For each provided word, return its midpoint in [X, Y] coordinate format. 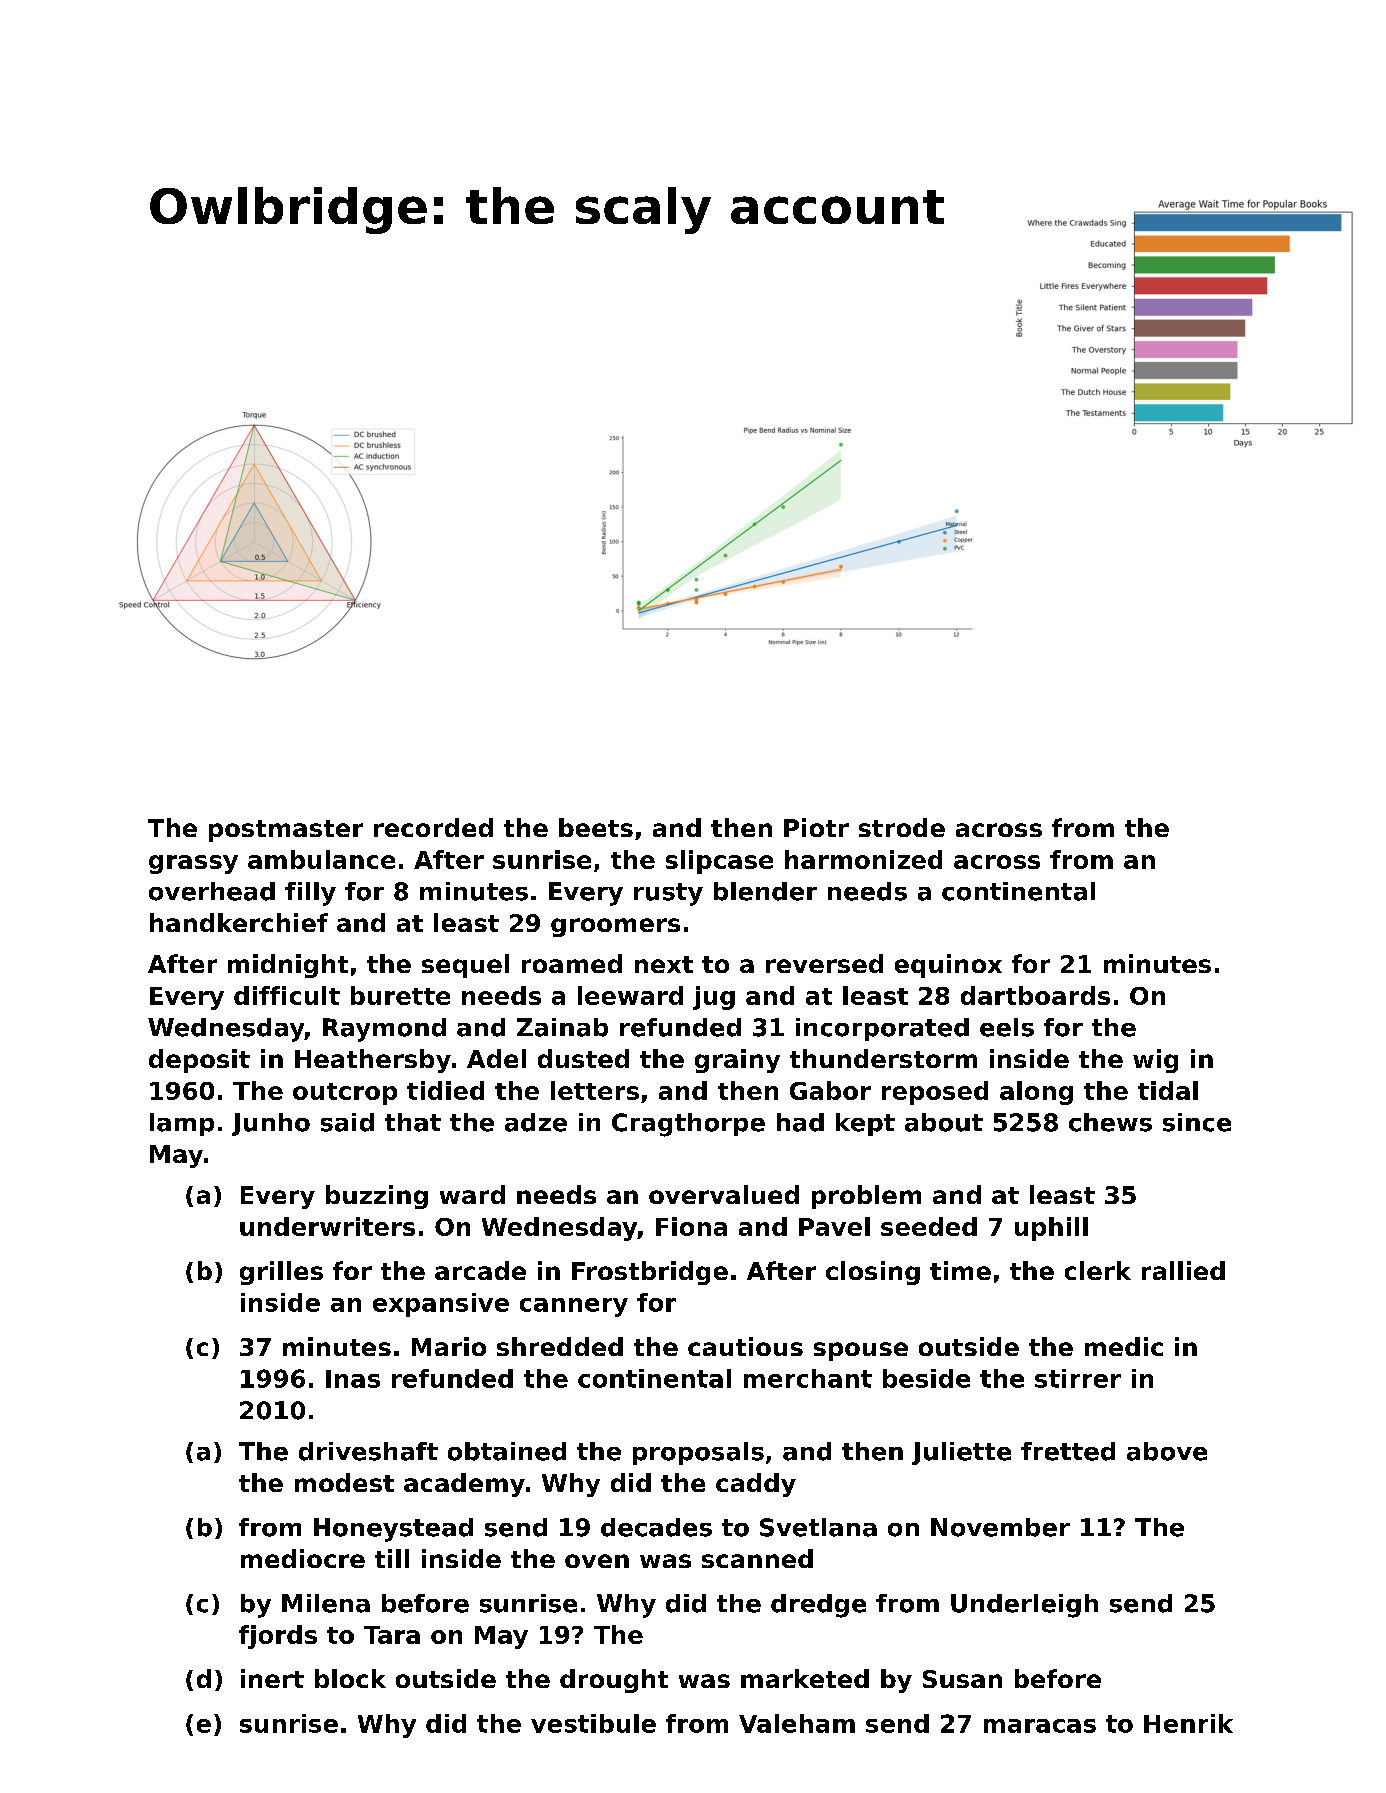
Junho [271, 1124]
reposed [935, 1093]
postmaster [286, 831]
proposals [698, 1453]
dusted [583, 1058]
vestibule [593, 1723]
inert [272, 1678]
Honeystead [393, 1530]
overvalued [724, 1194]
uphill [1051, 1229]
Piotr [816, 827]
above [1167, 1451]
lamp [182, 1124]
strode [902, 827]
